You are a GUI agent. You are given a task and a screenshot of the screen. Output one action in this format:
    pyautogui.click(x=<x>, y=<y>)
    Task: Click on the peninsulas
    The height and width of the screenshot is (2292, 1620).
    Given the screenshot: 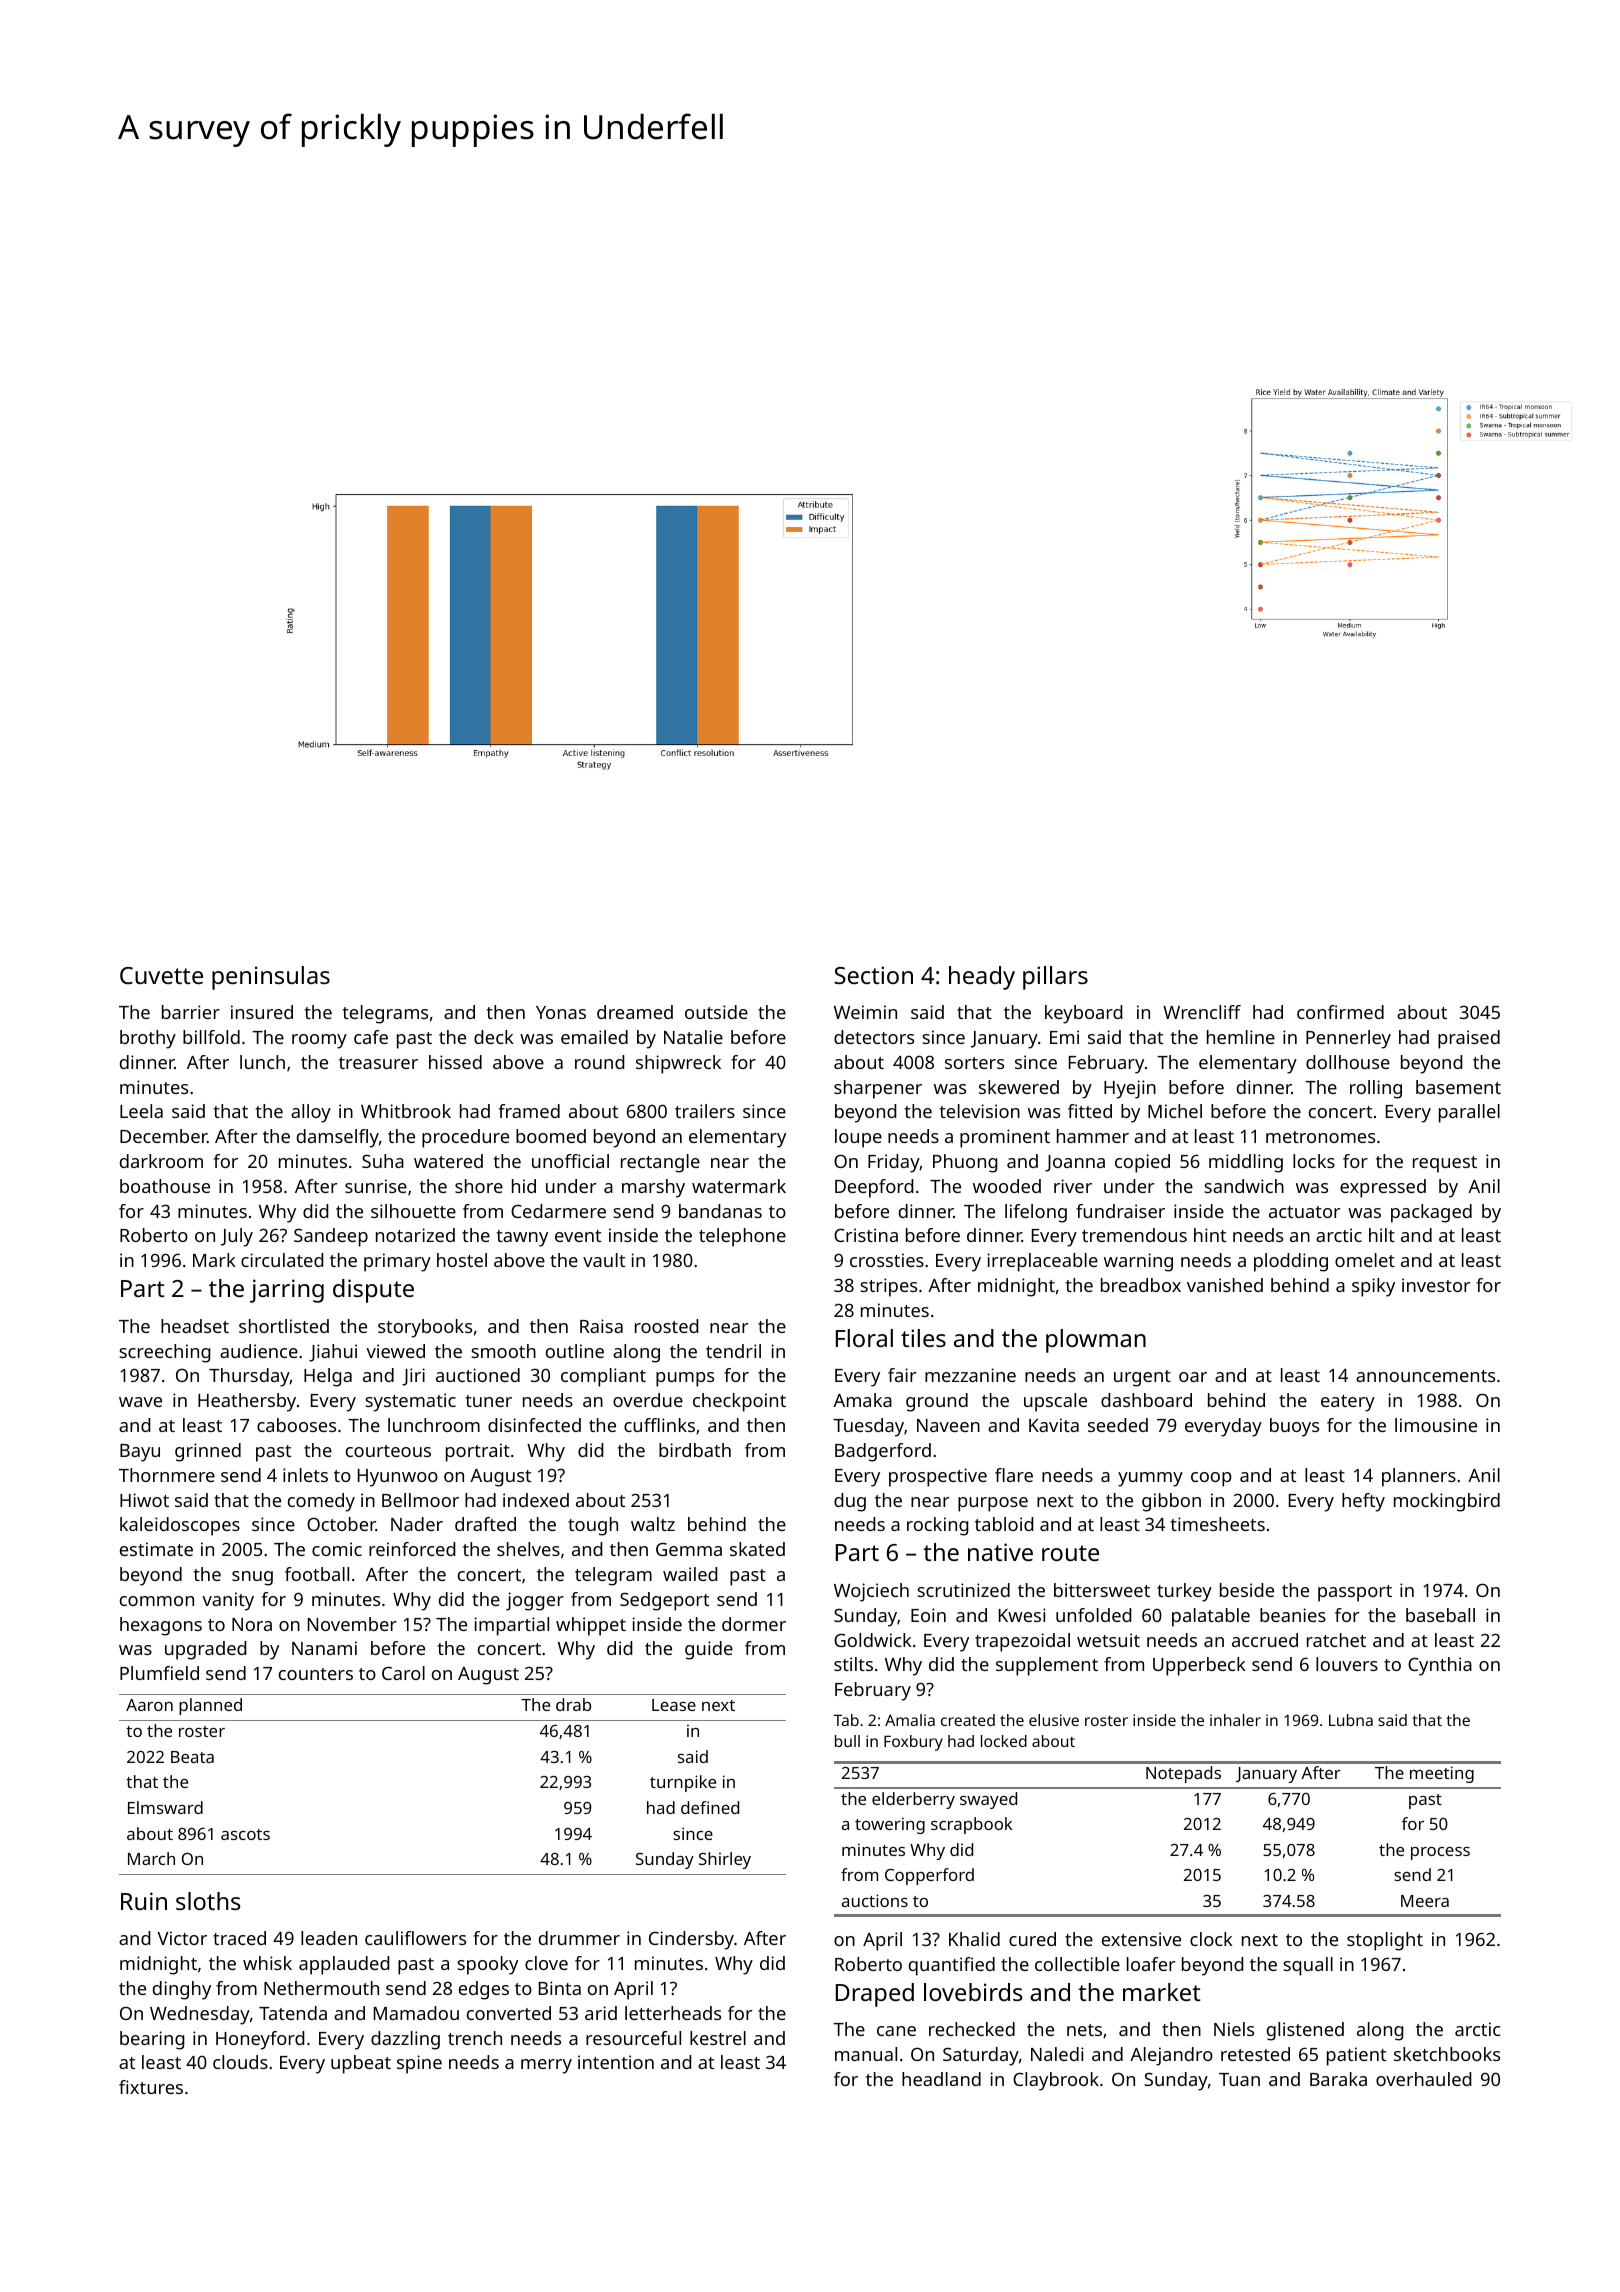 What is the action you would take?
    pyautogui.click(x=271, y=978)
